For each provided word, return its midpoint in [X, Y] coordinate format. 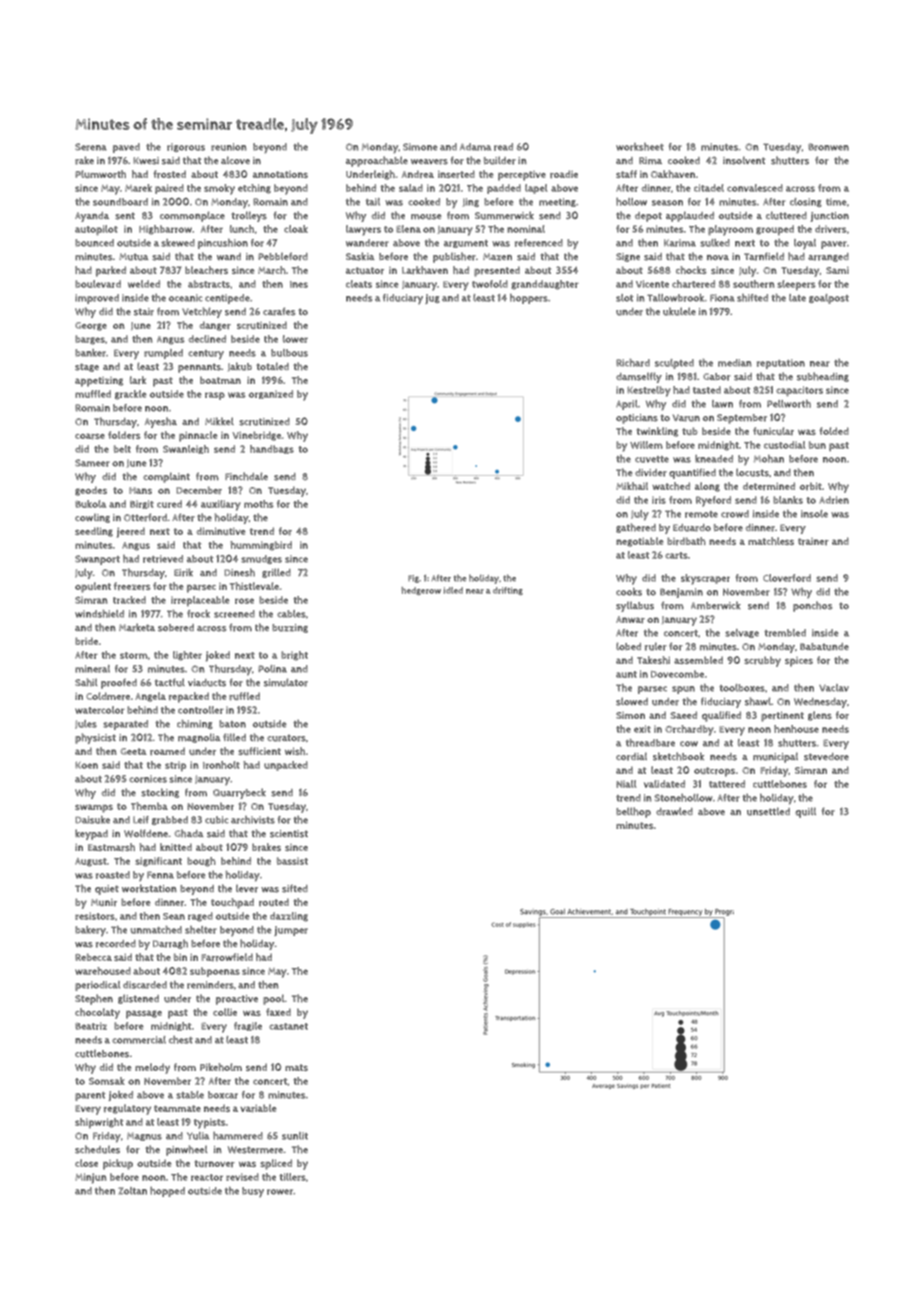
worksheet [640, 147]
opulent [93, 587]
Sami [837, 270]
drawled [674, 811]
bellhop [633, 812]
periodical [97, 986]
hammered [238, 1136]
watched [671, 486]
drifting [508, 591]
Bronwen [828, 147]
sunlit [295, 1136]
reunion [229, 147]
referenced [539, 243]
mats [296, 1067]
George [91, 326]
